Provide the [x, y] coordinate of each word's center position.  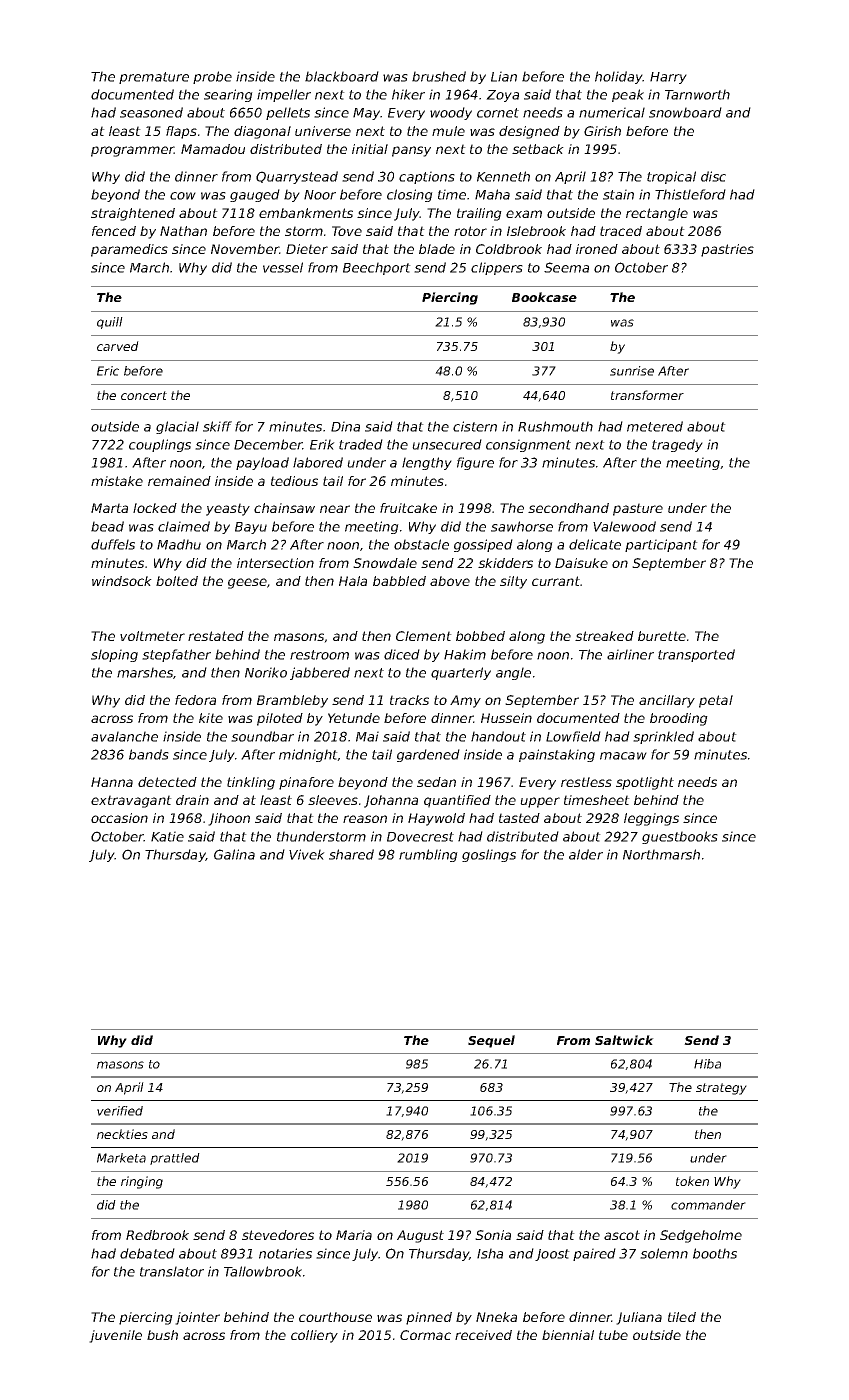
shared [351, 854]
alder [586, 854]
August [420, 1236]
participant [661, 545]
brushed [439, 76]
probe [212, 77]
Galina [234, 854]
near [335, 509]
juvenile [115, 1336]
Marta [109, 508]
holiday [619, 77]
